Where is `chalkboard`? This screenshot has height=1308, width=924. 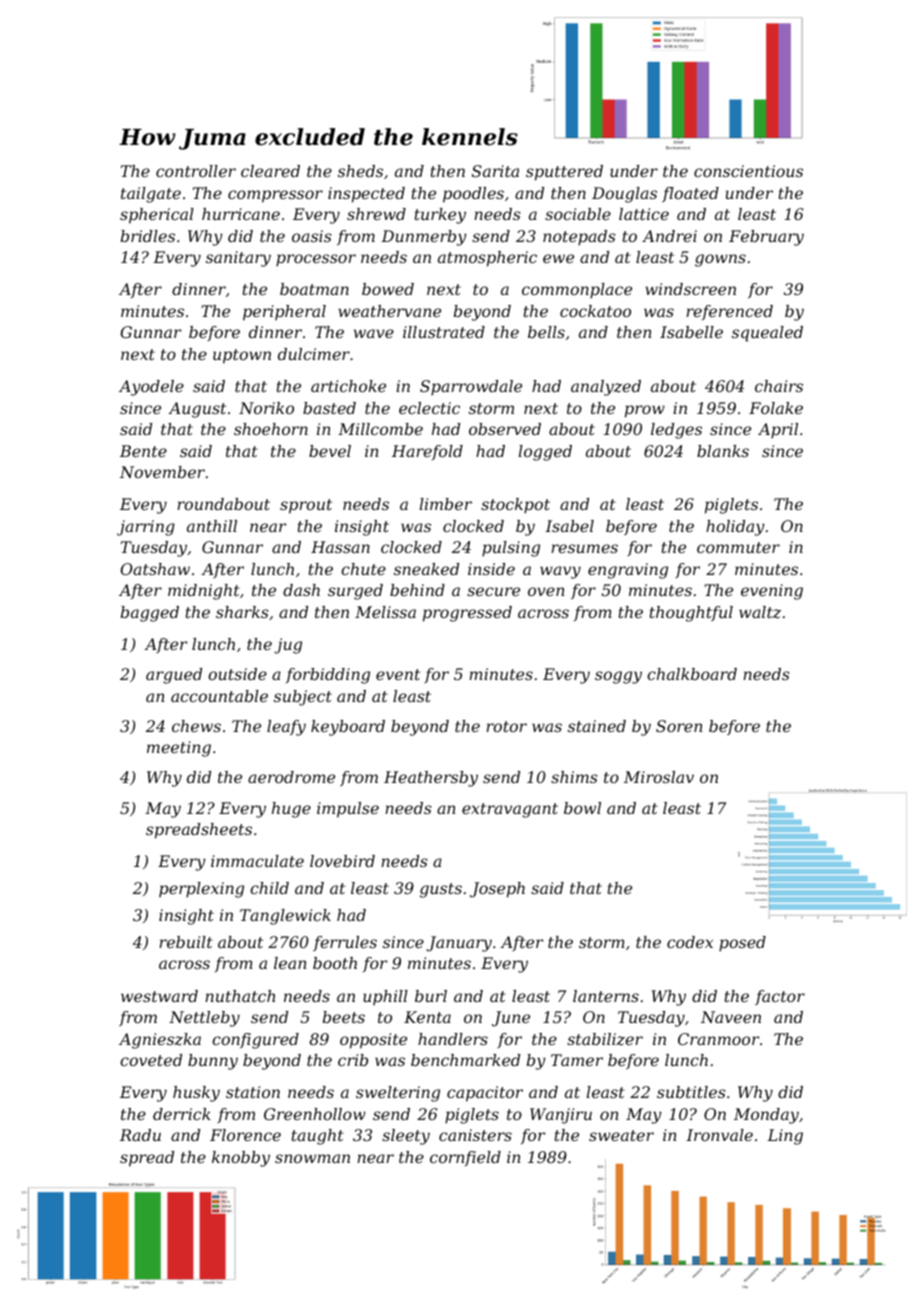
chalkboard is located at coordinates (692, 674).
